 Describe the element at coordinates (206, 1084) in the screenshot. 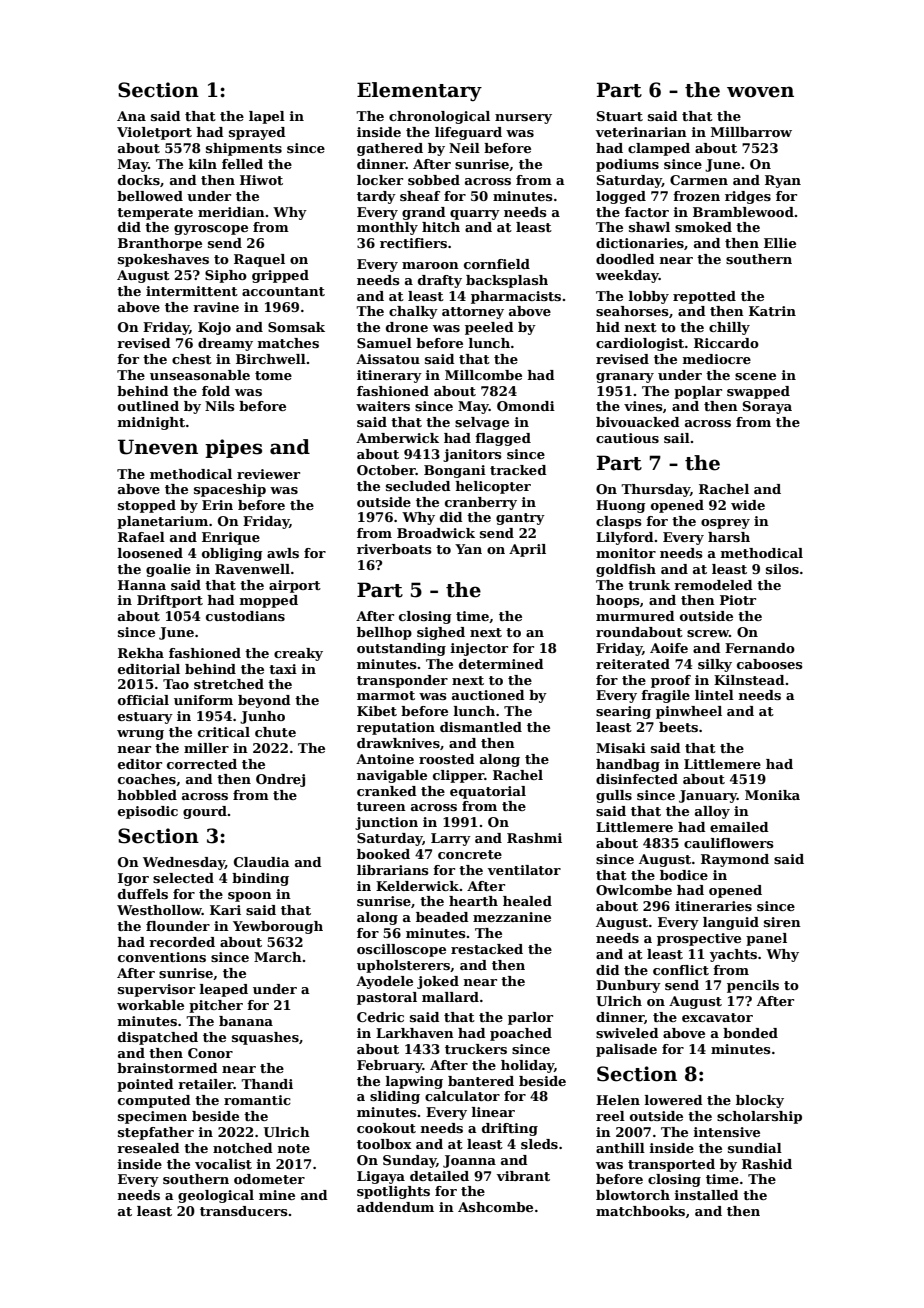

I see `retailer` at that location.
